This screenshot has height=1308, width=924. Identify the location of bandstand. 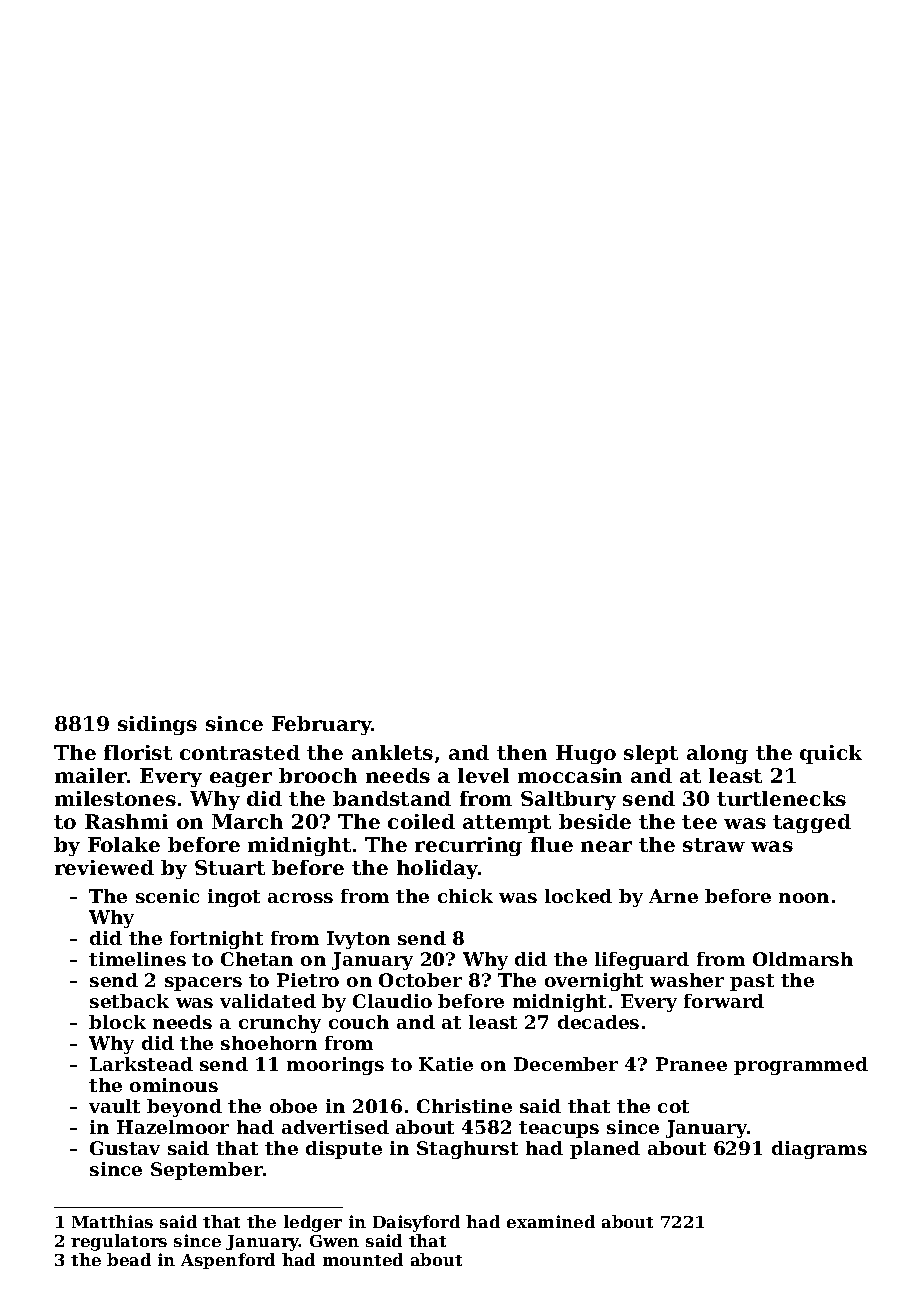
(392, 798).
